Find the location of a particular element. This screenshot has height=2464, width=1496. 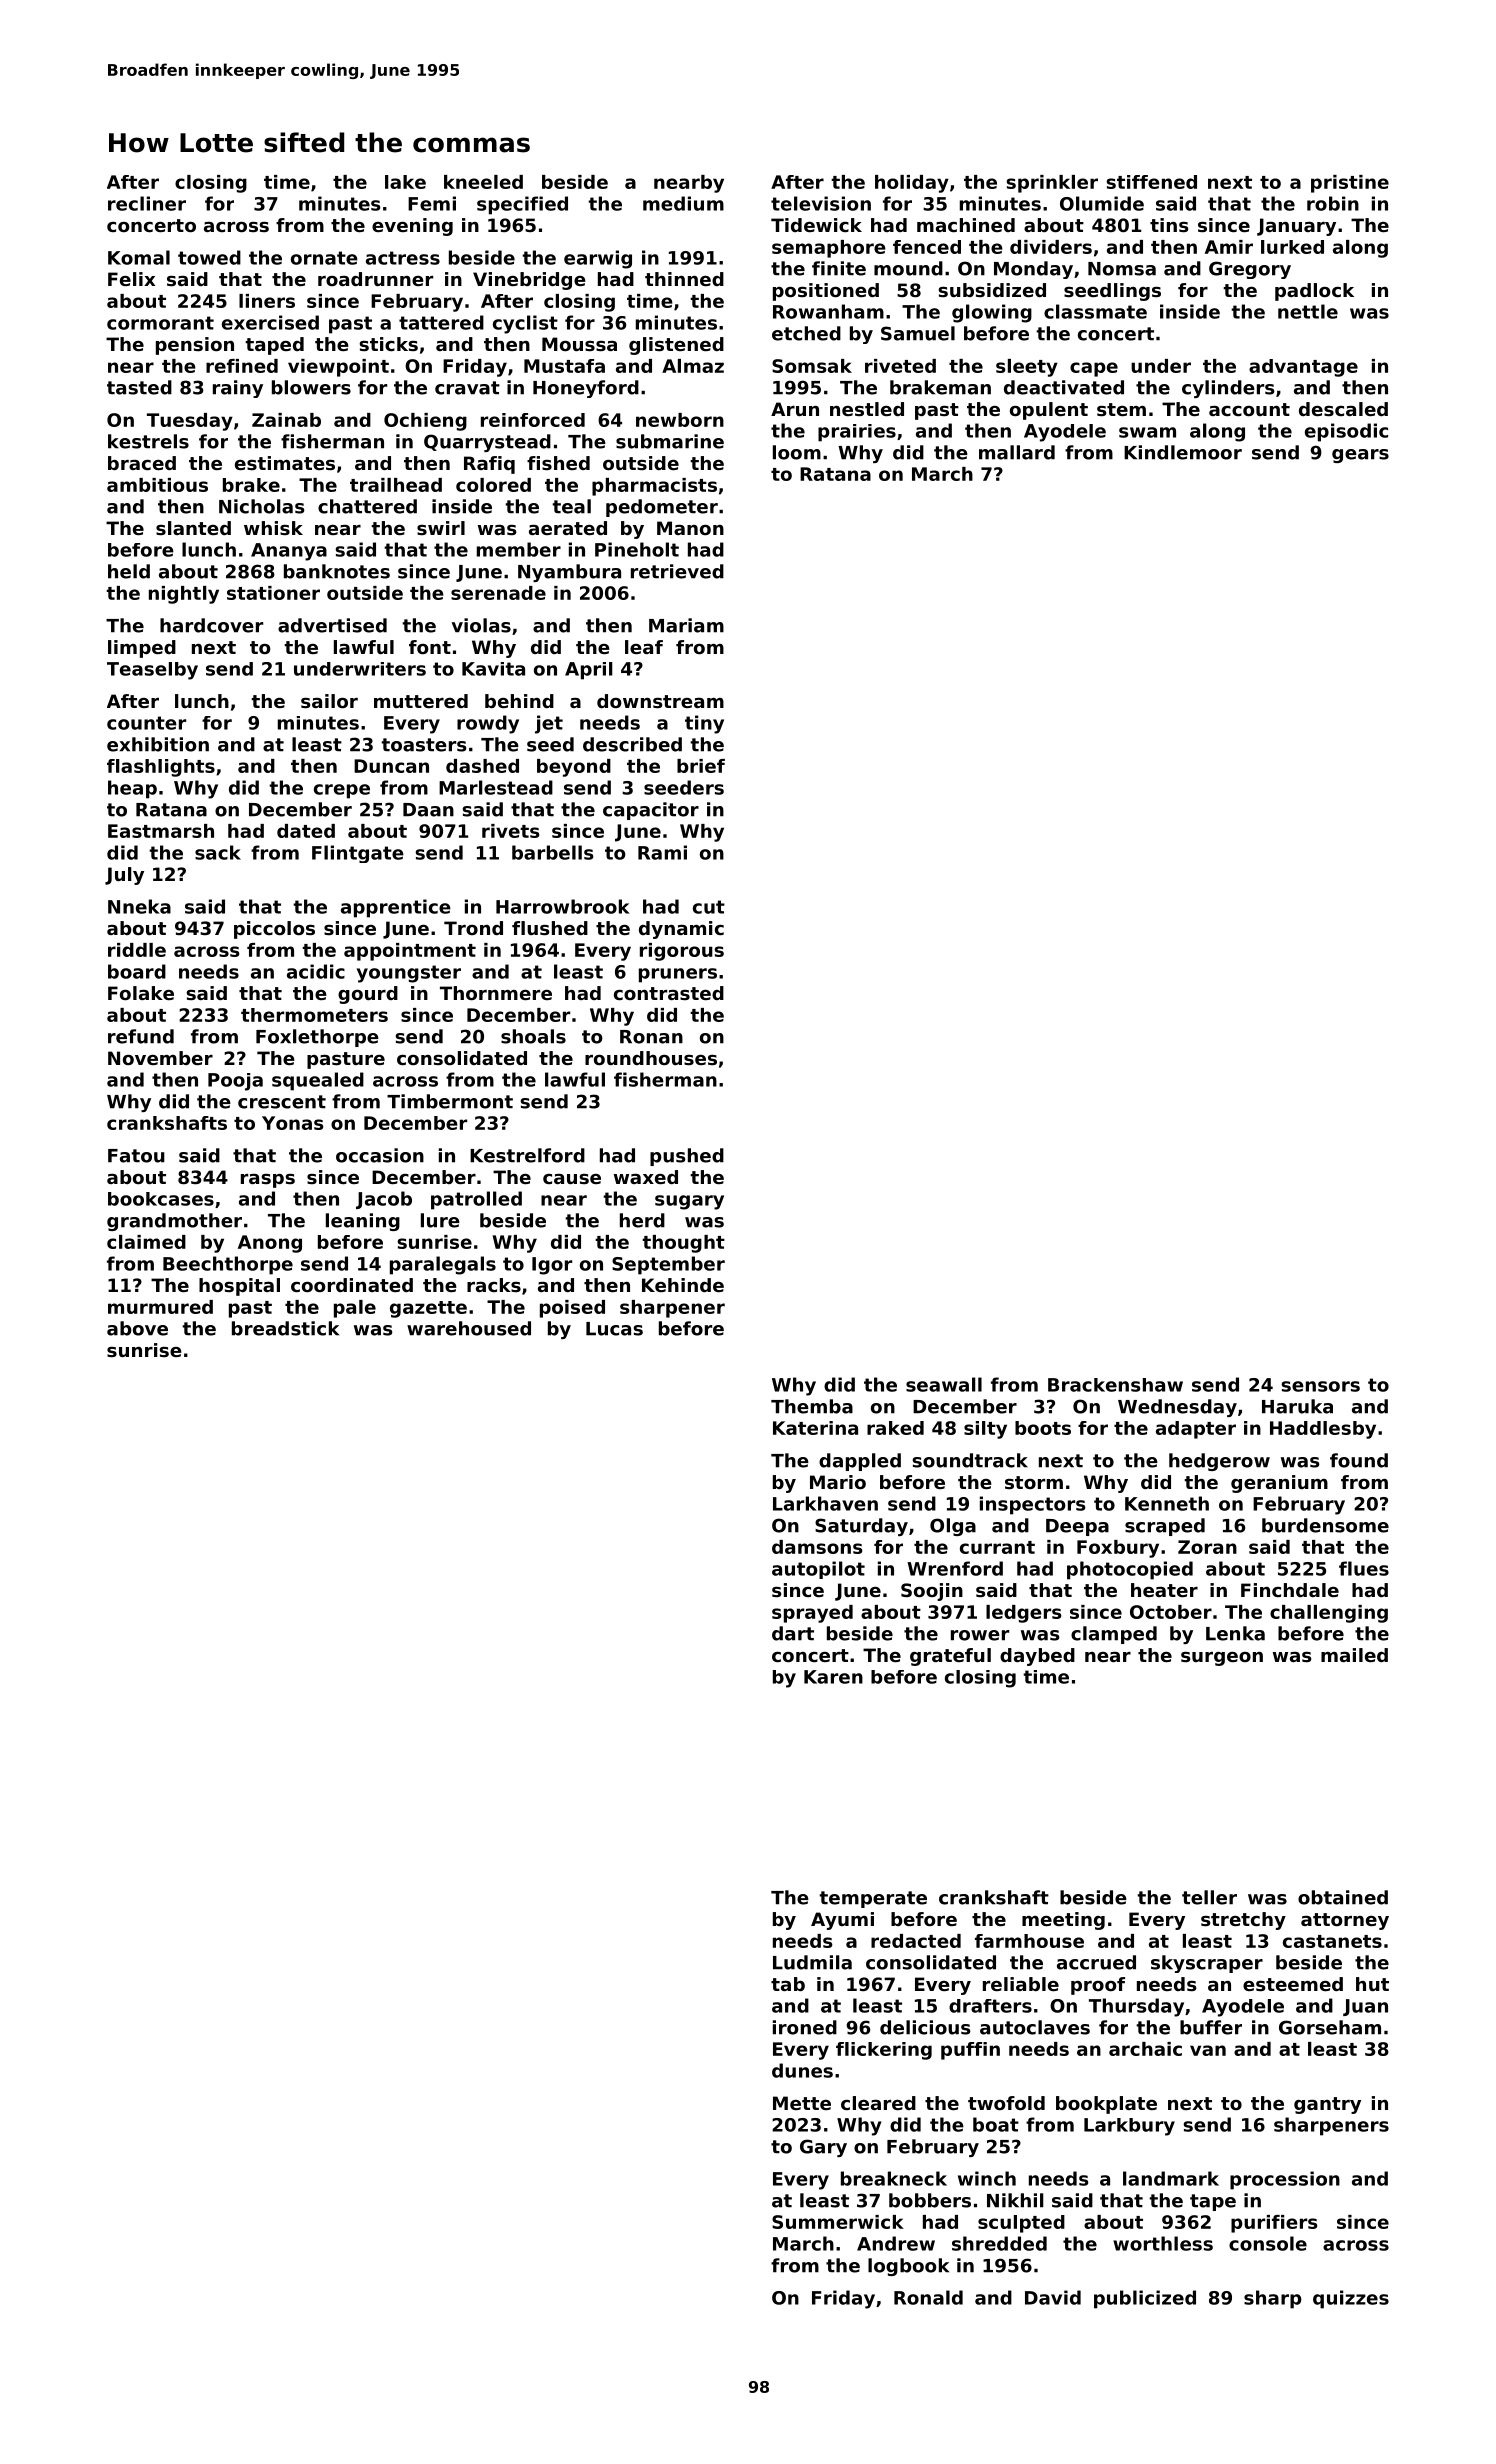

tab is located at coordinates (788, 1984).
